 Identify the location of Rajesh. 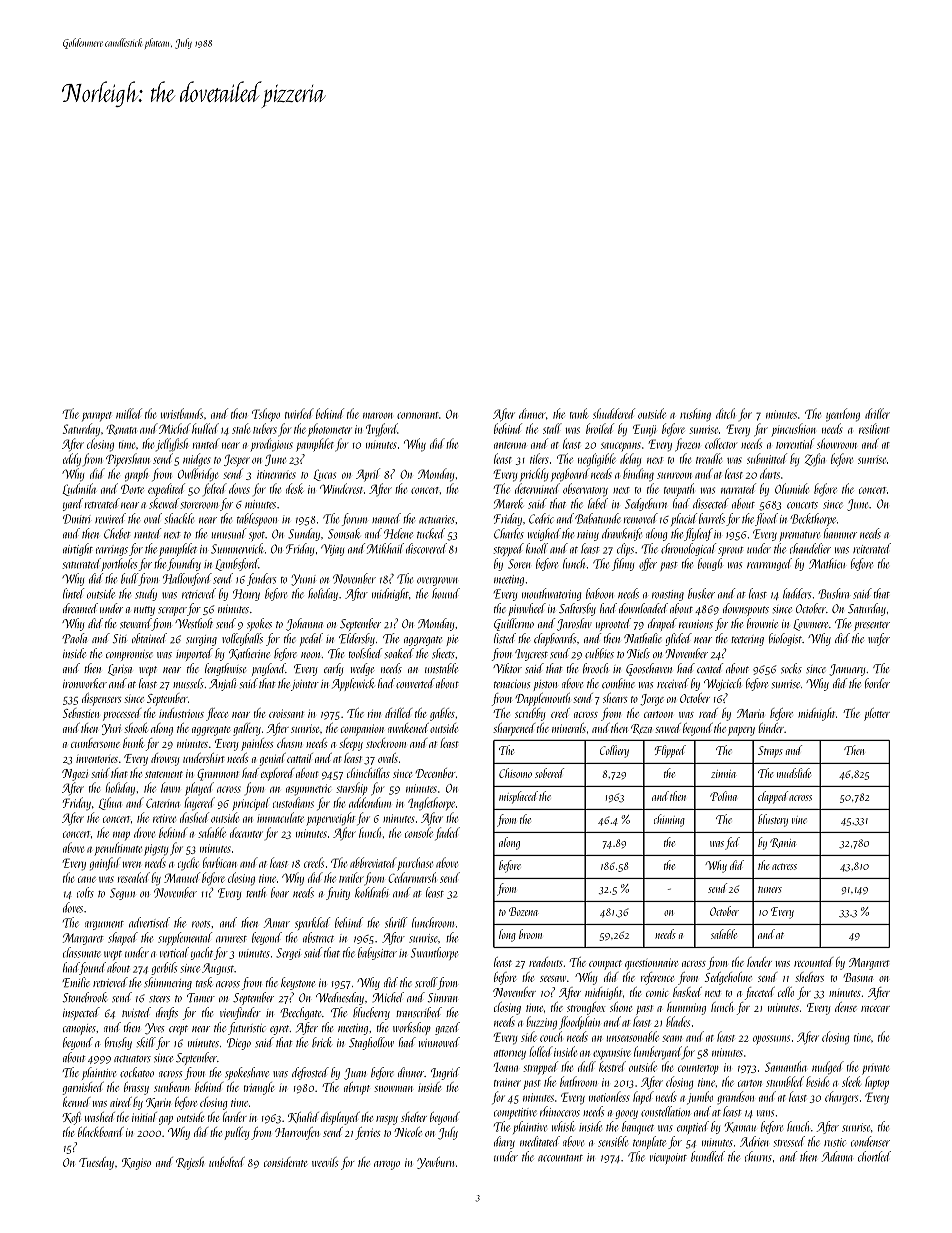
(190, 1163).
